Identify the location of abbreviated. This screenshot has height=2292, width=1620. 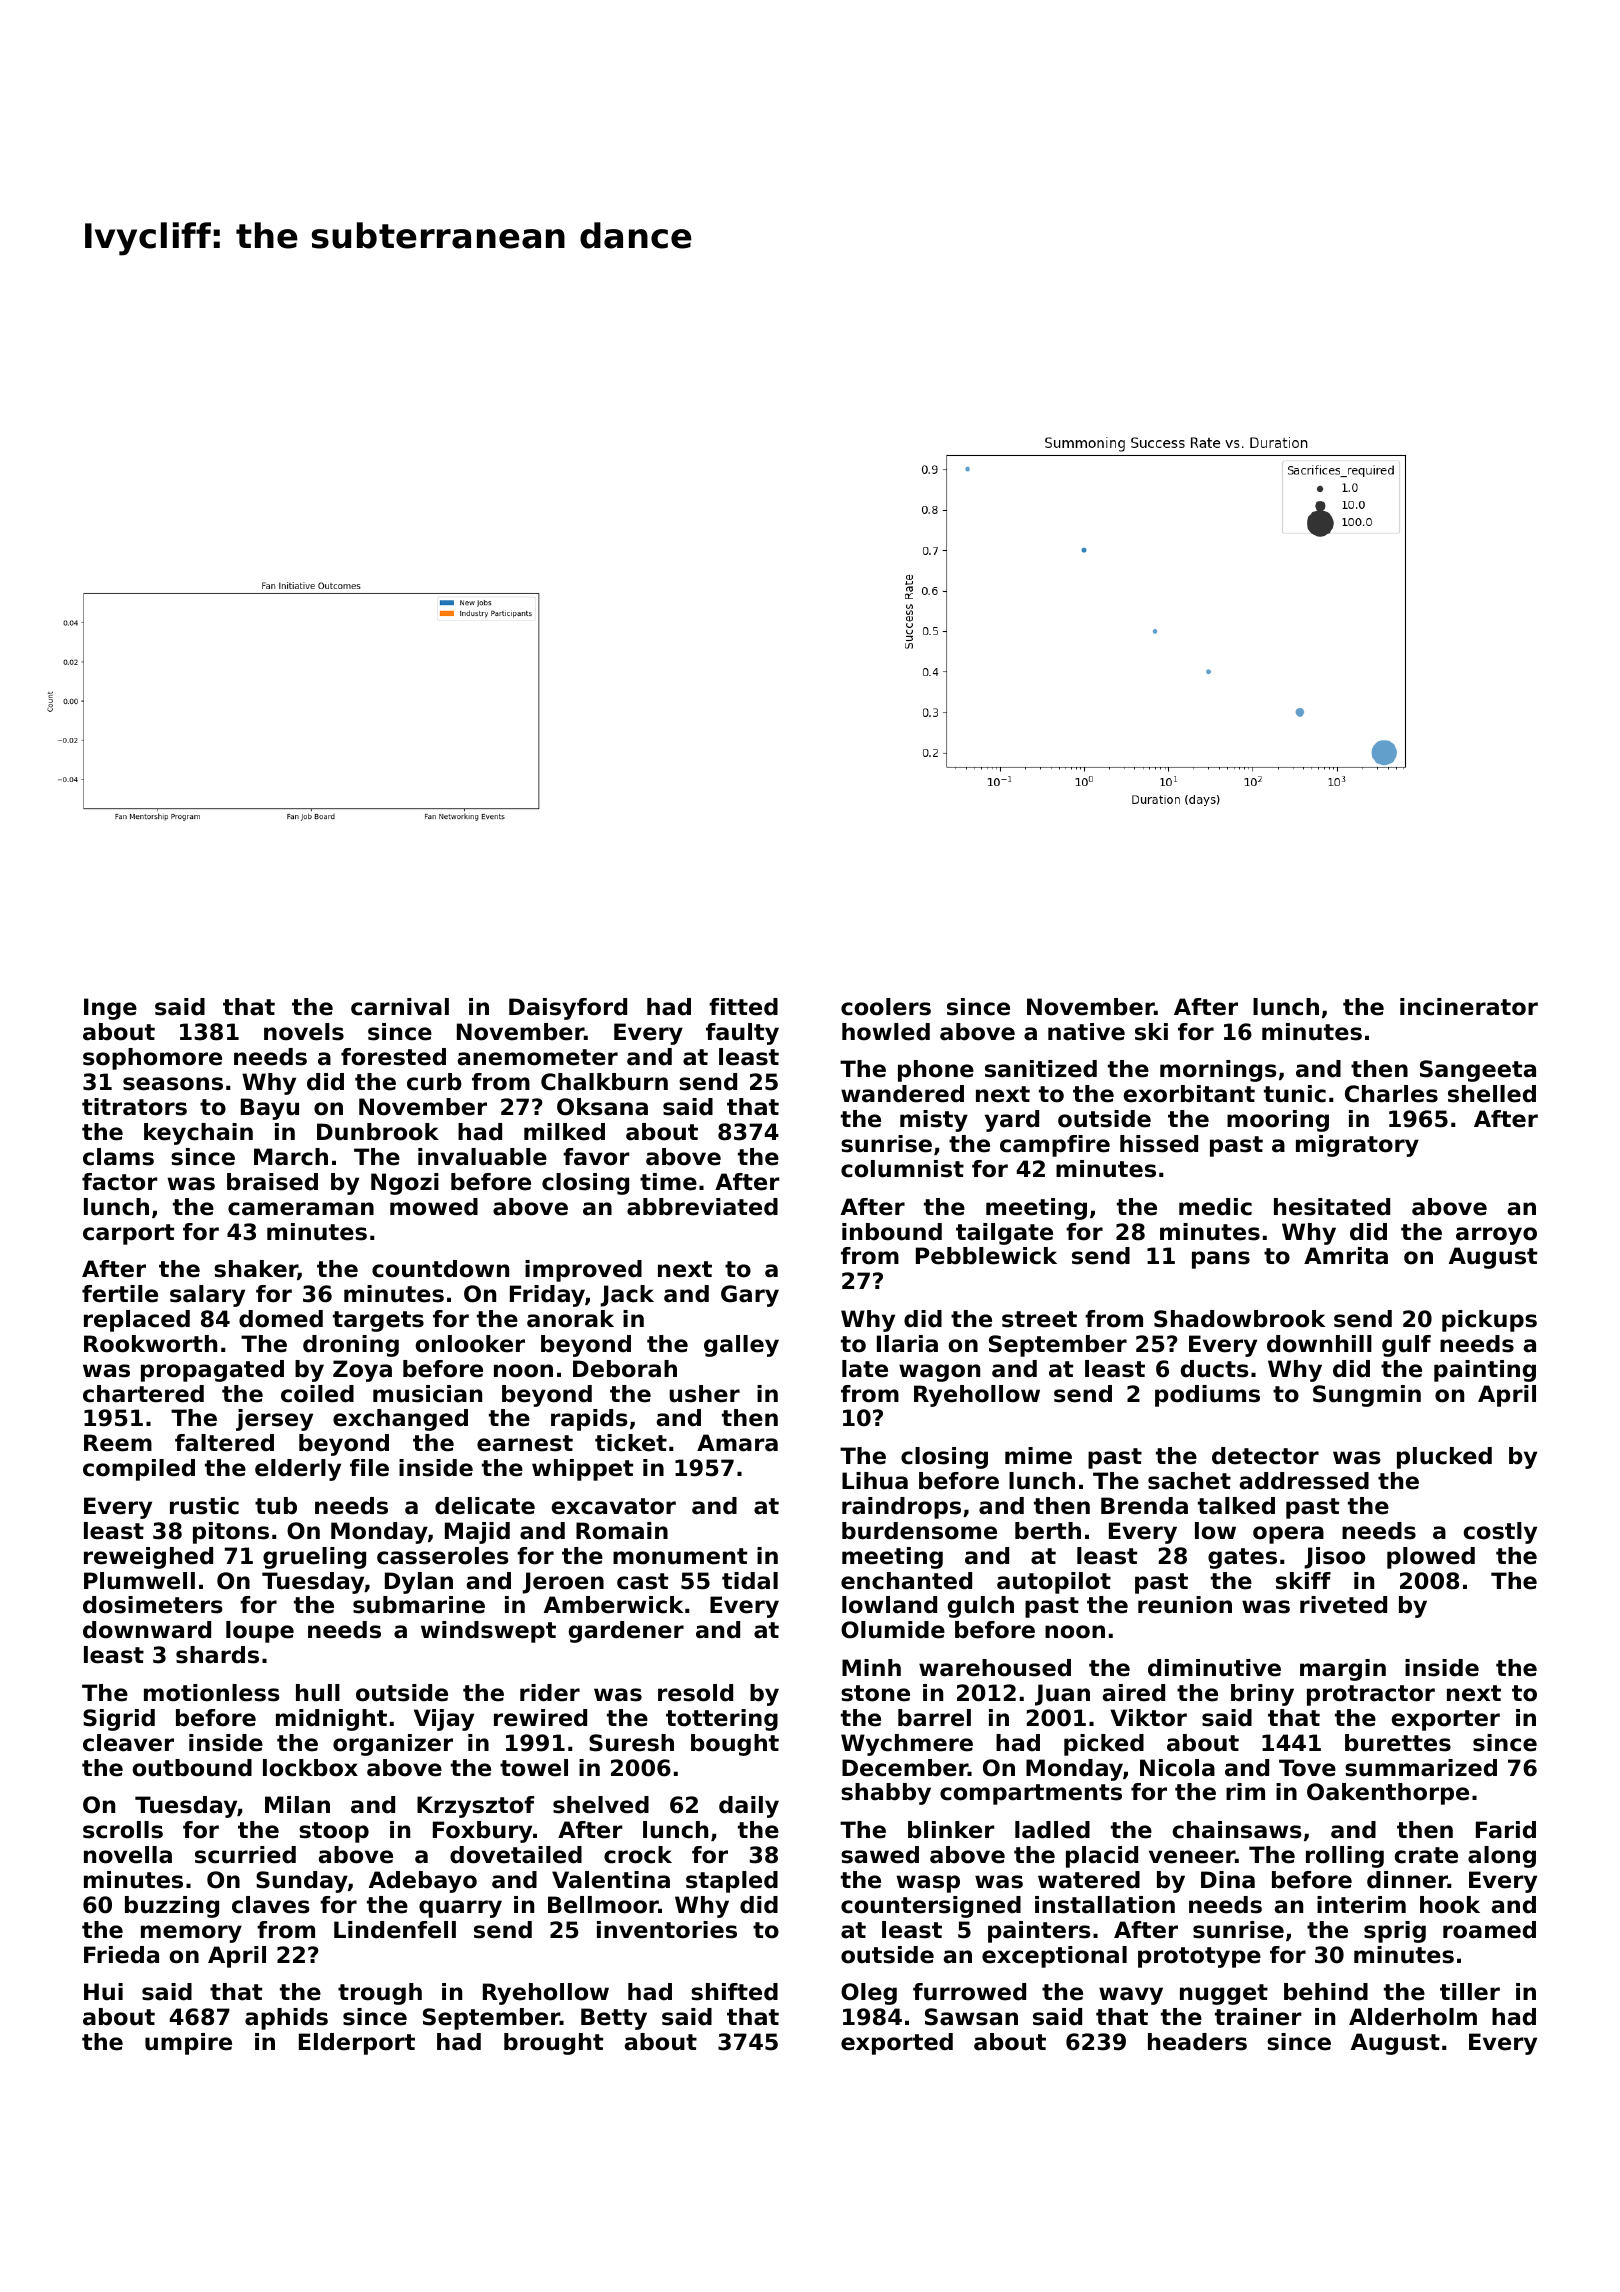
(702, 1207).
